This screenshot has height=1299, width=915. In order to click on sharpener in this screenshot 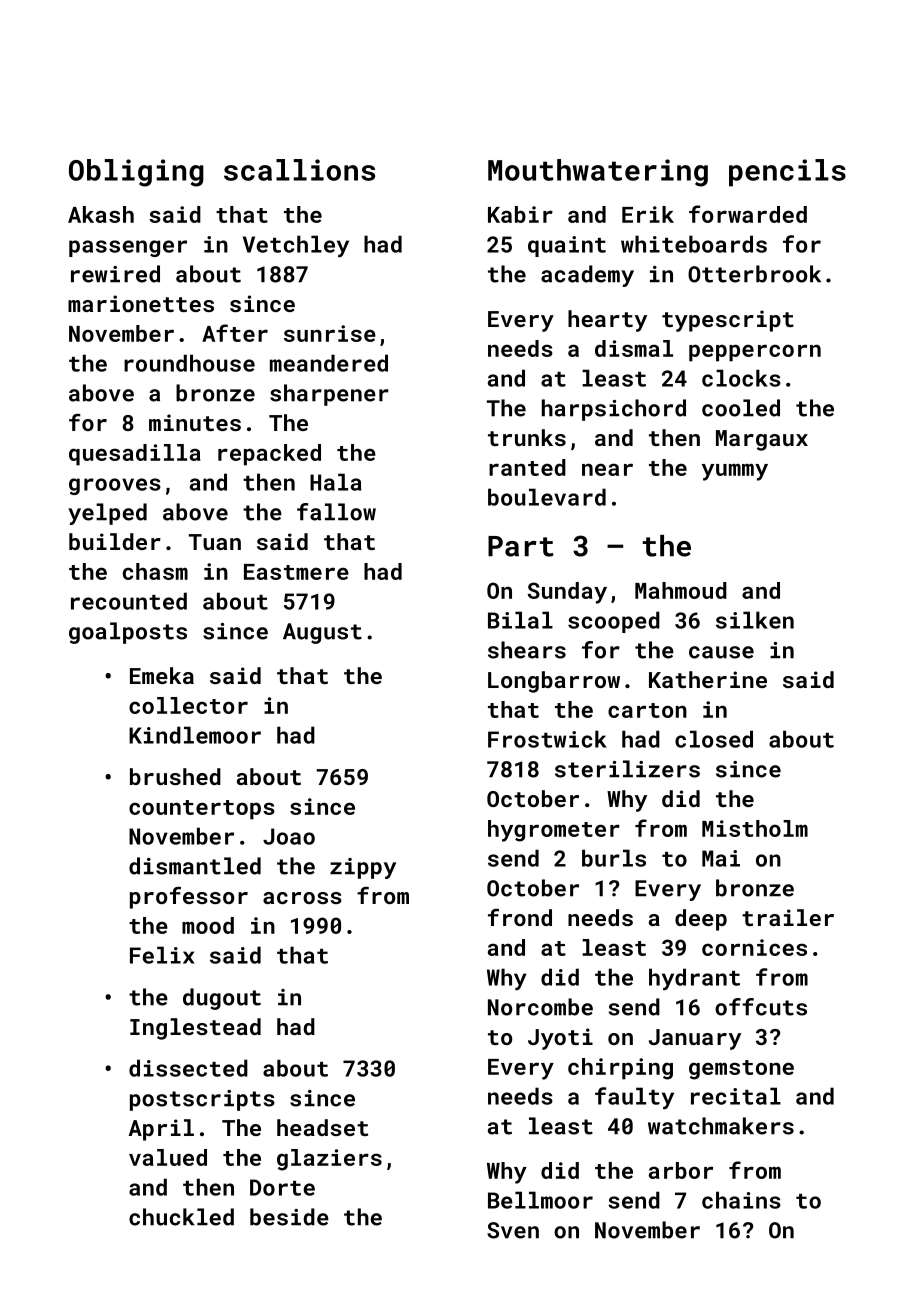, I will do `click(329, 395)`.
